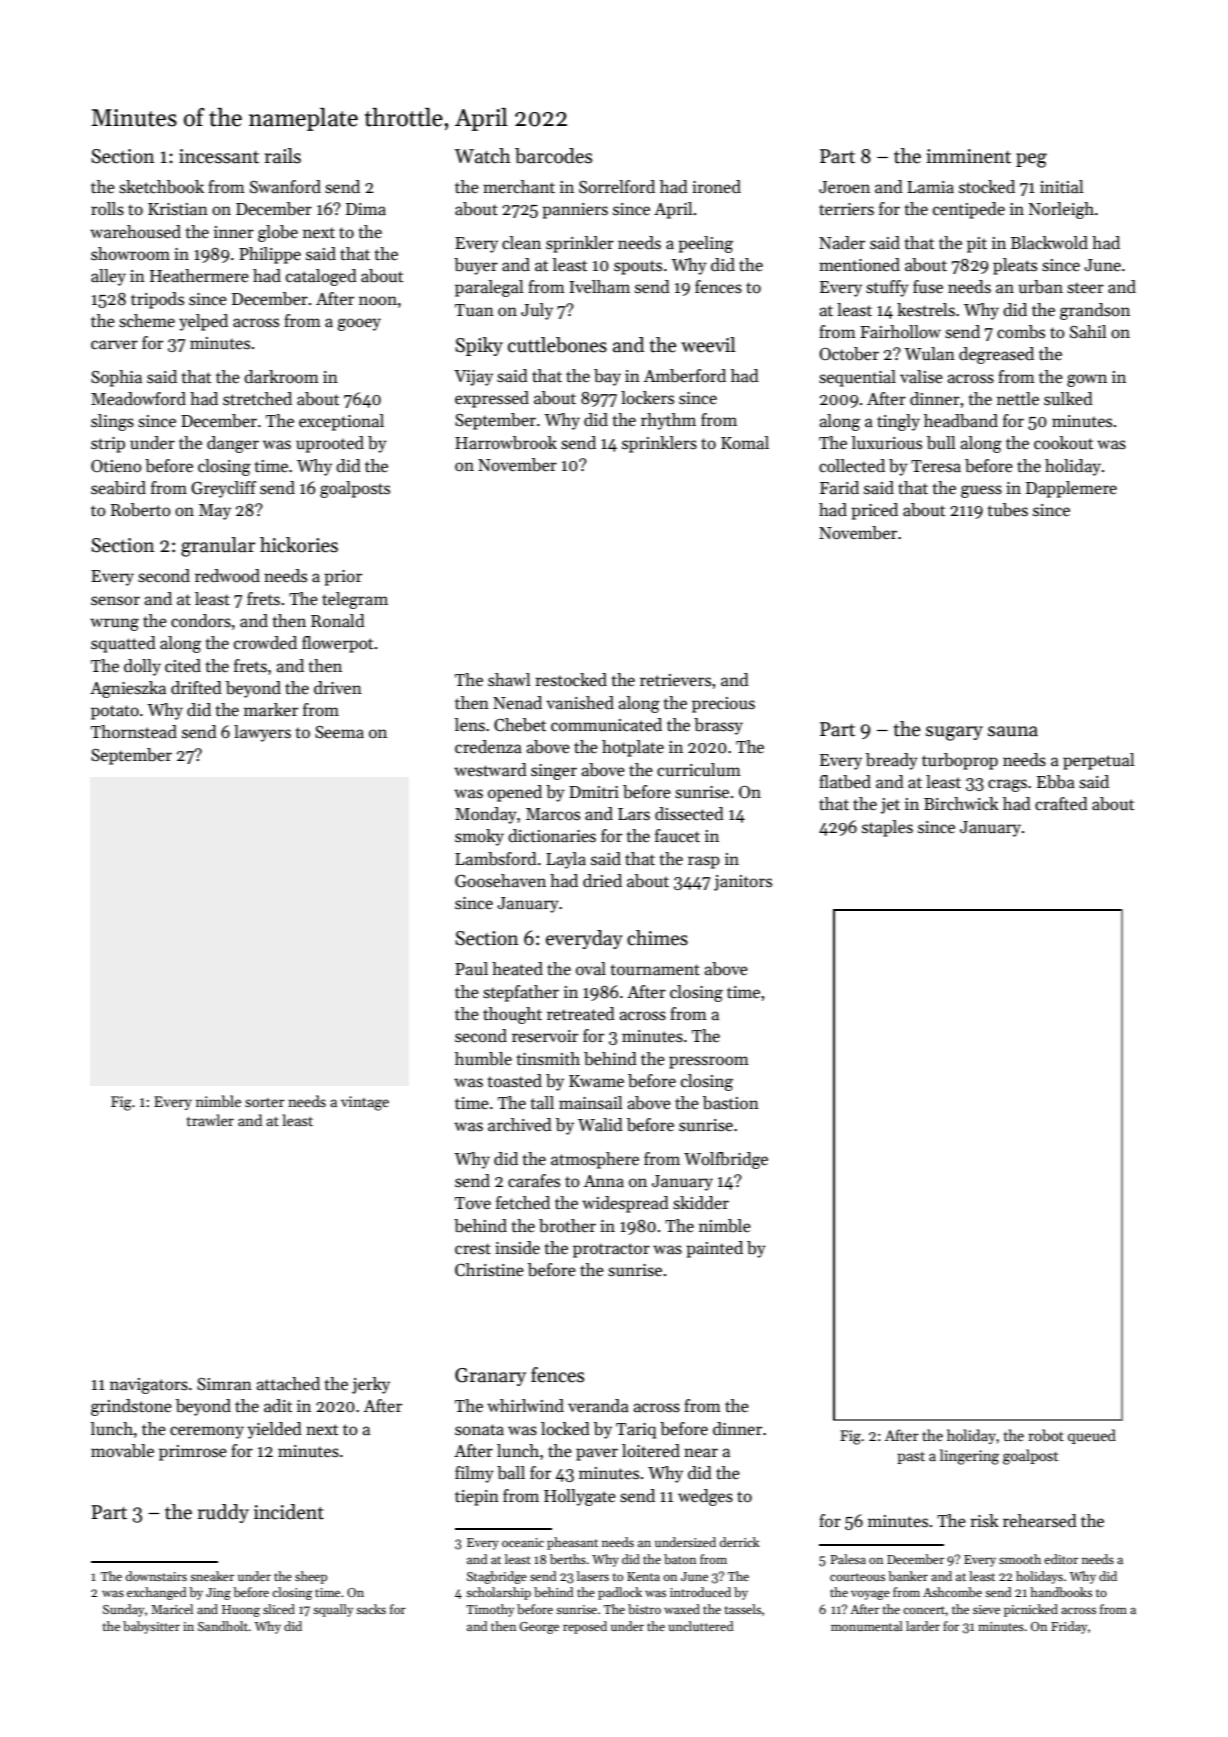 The image size is (1228, 1737). I want to click on expressed, so click(492, 399).
